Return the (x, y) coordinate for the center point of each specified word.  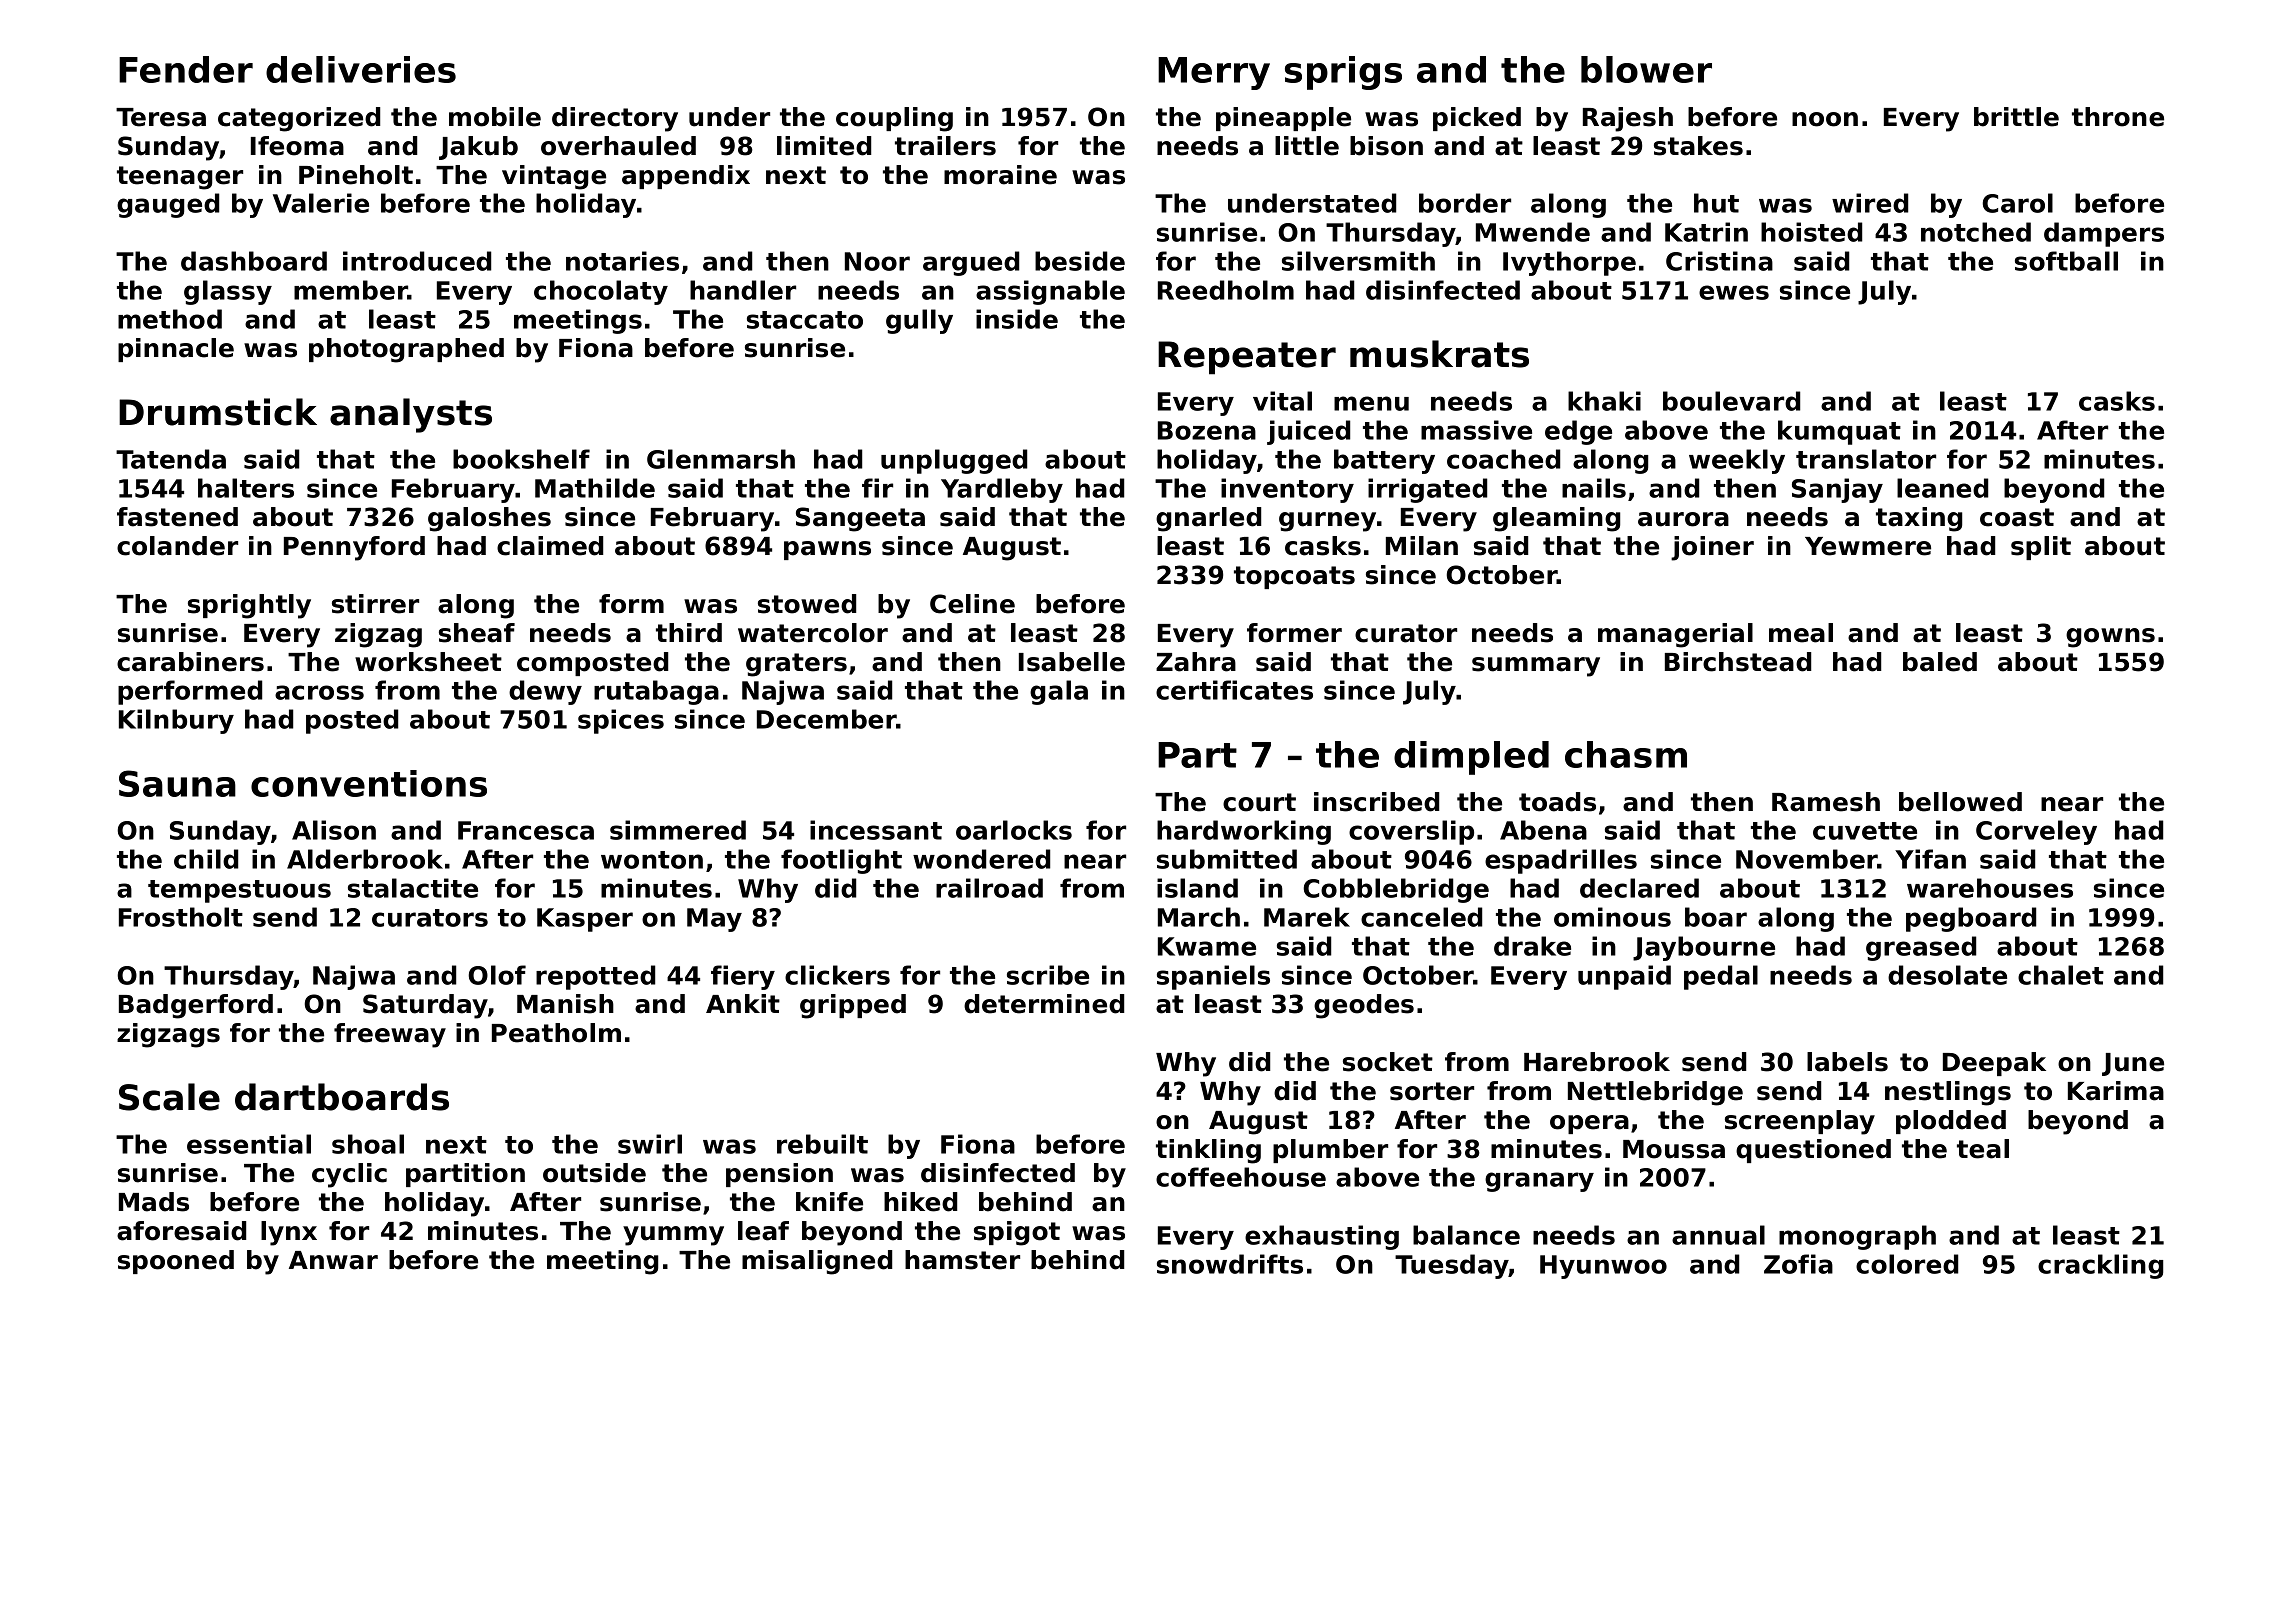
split (2041, 548)
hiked (920, 1202)
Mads (154, 1202)
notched (1976, 232)
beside (1080, 261)
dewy (545, 692)
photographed (406, 350)
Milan (1422, 546)
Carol (2017, 203)
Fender (186, 69)
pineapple (1283, 119)
